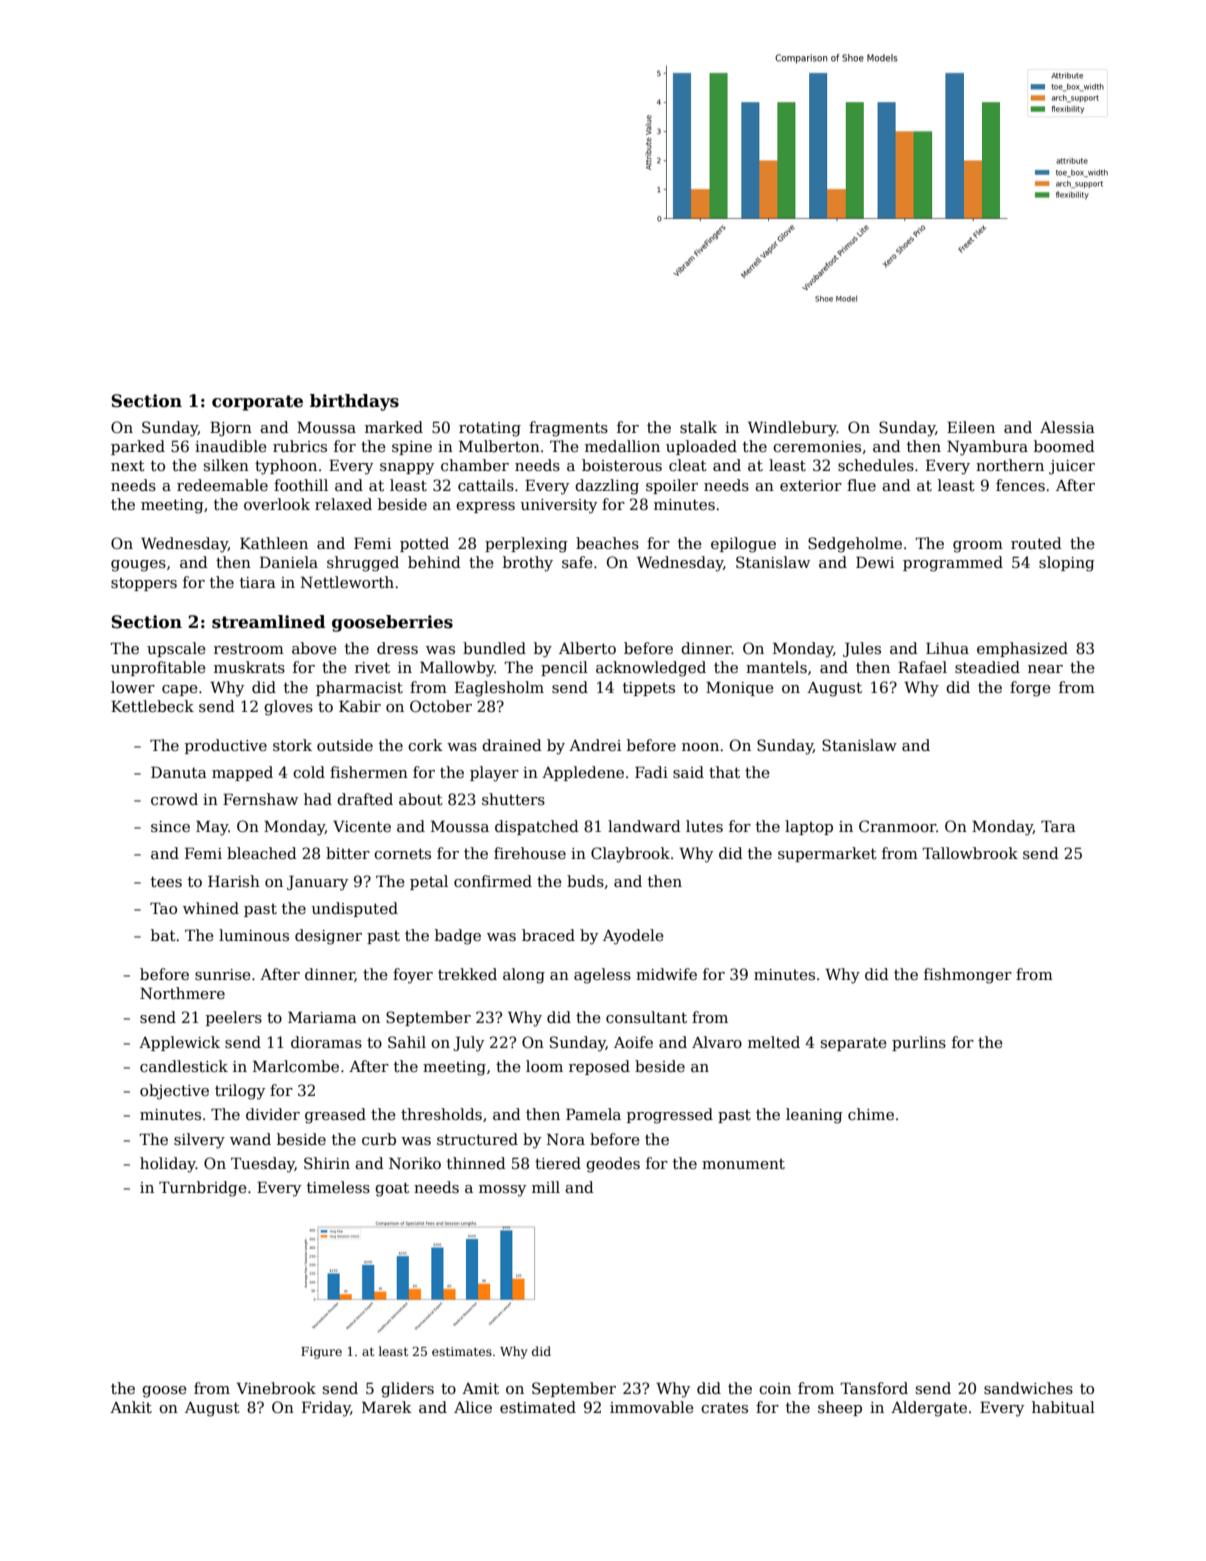 The image size is (1206, 1561). I want to click on Eileen, so click(971, 427).
